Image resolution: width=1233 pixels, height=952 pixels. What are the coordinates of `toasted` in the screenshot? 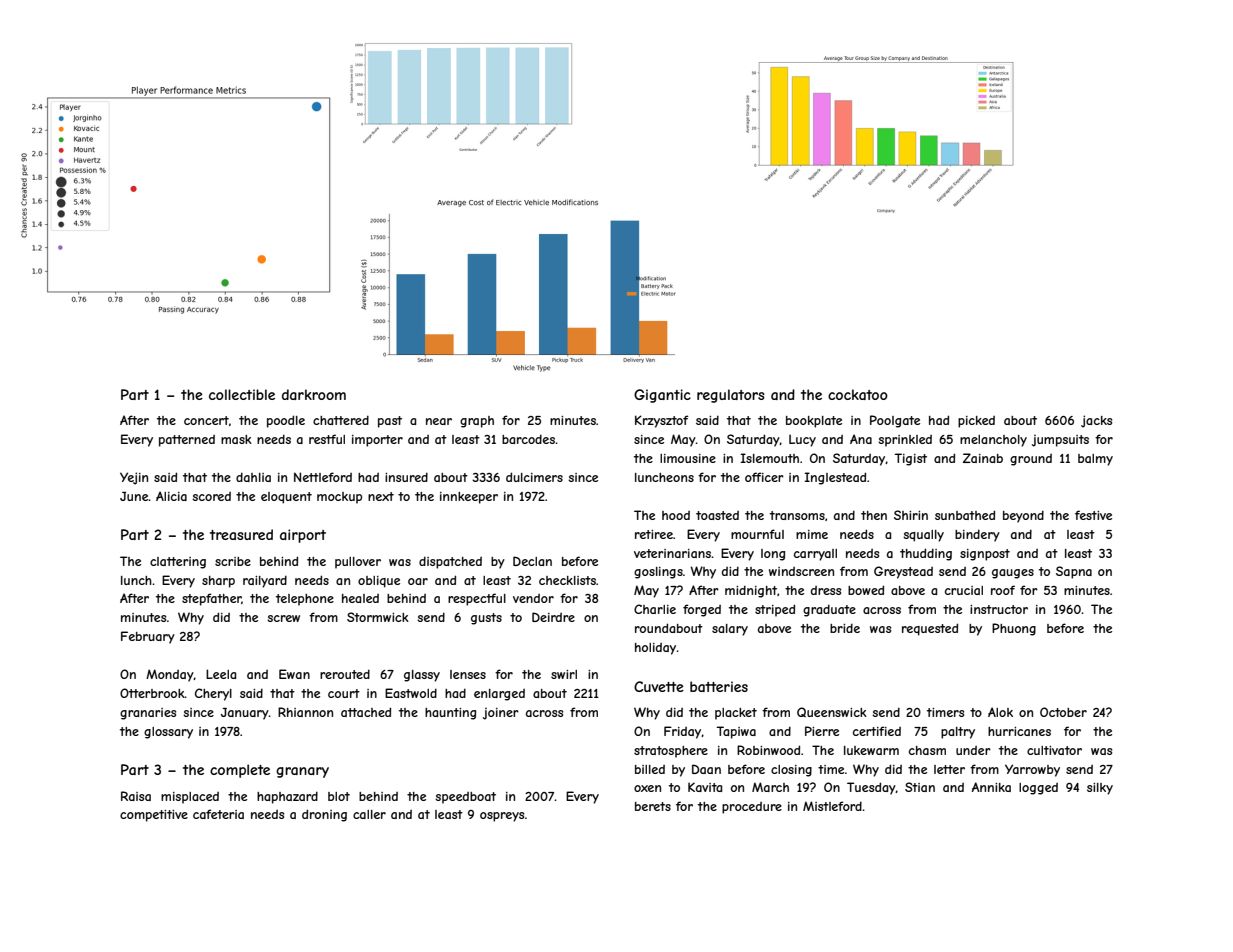 It's located at (717, 515).
